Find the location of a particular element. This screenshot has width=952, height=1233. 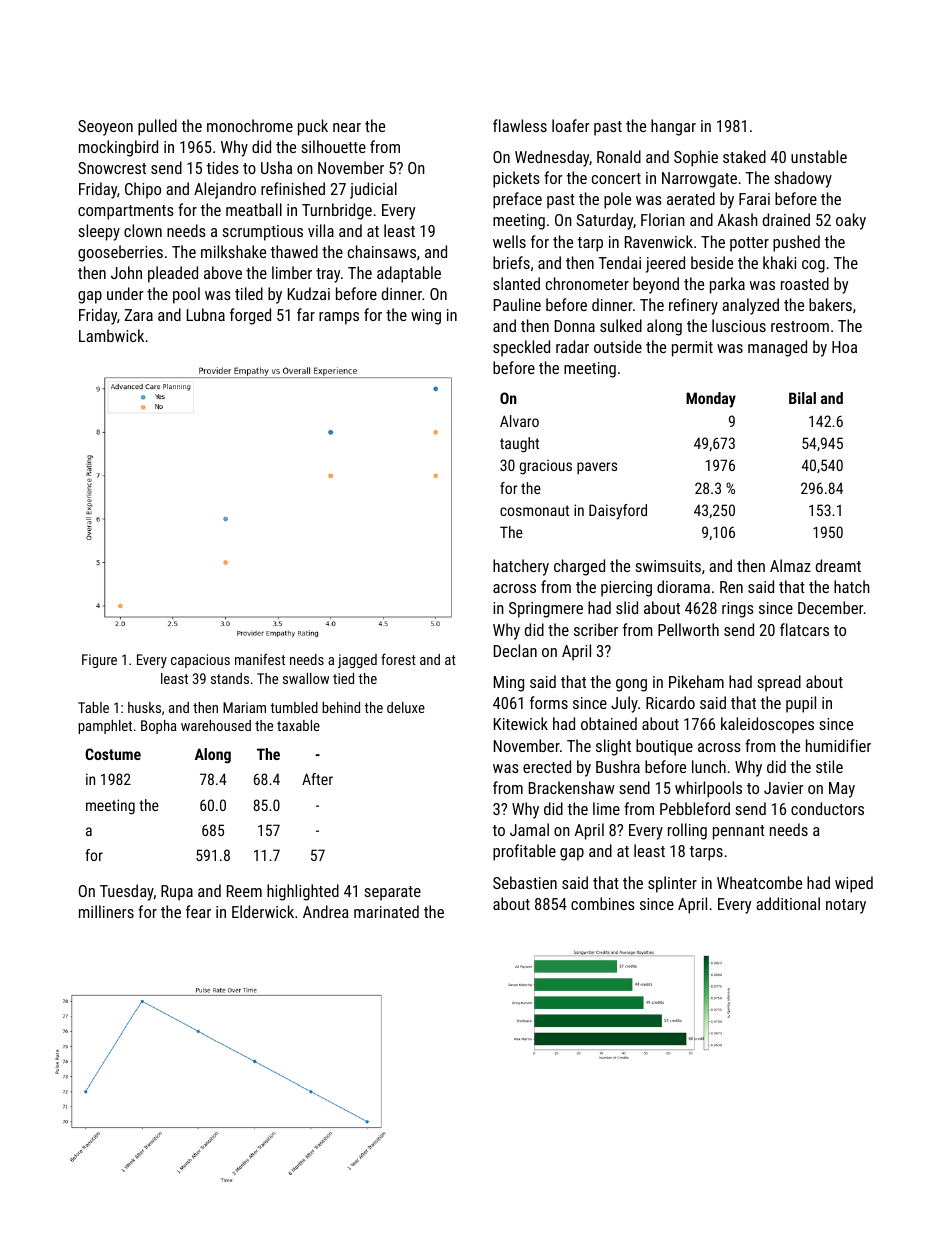

managed is located at coordinates (777, 348).
